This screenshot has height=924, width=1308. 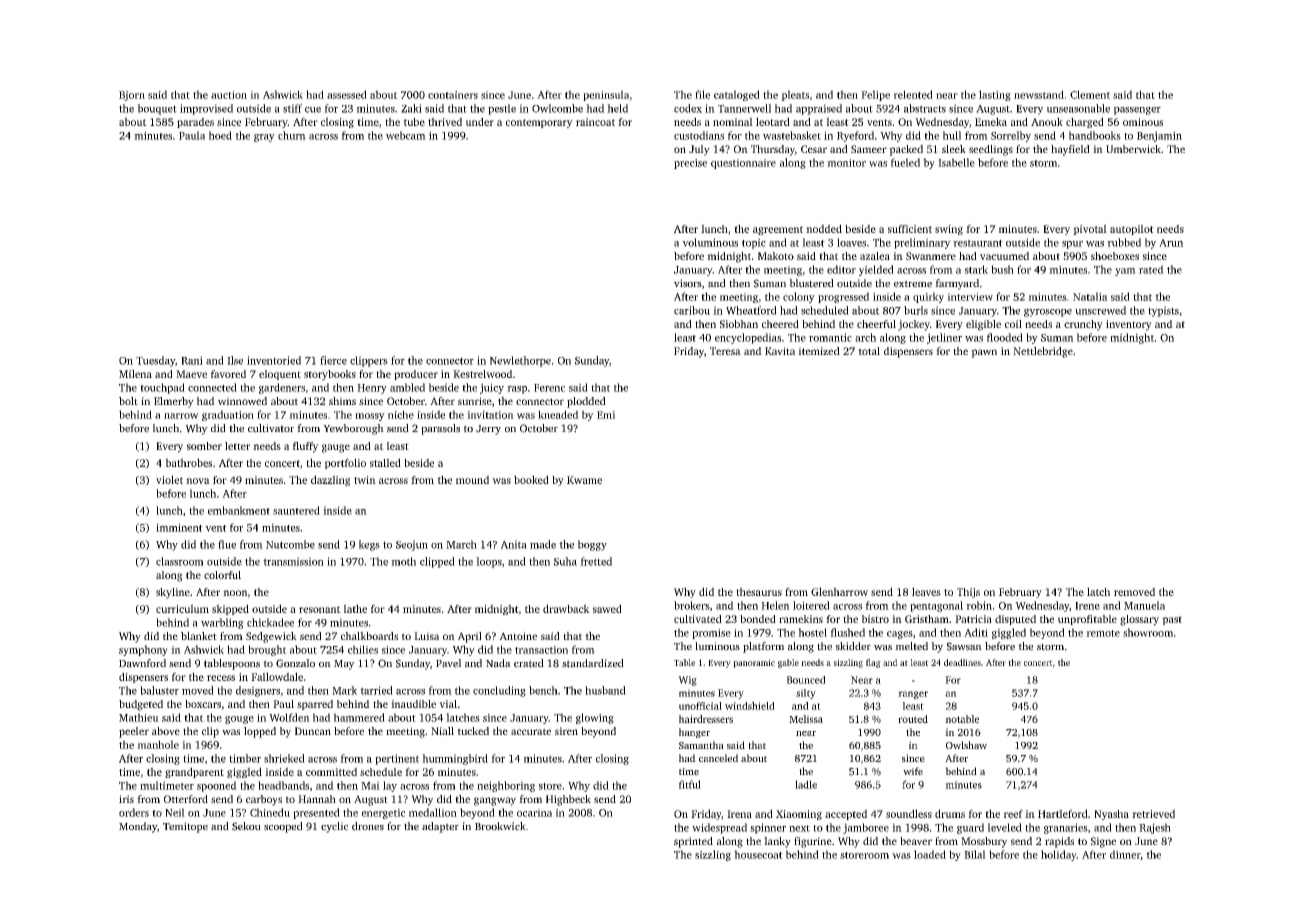 I want to click on dazzling, so click(x=331, y=480).
